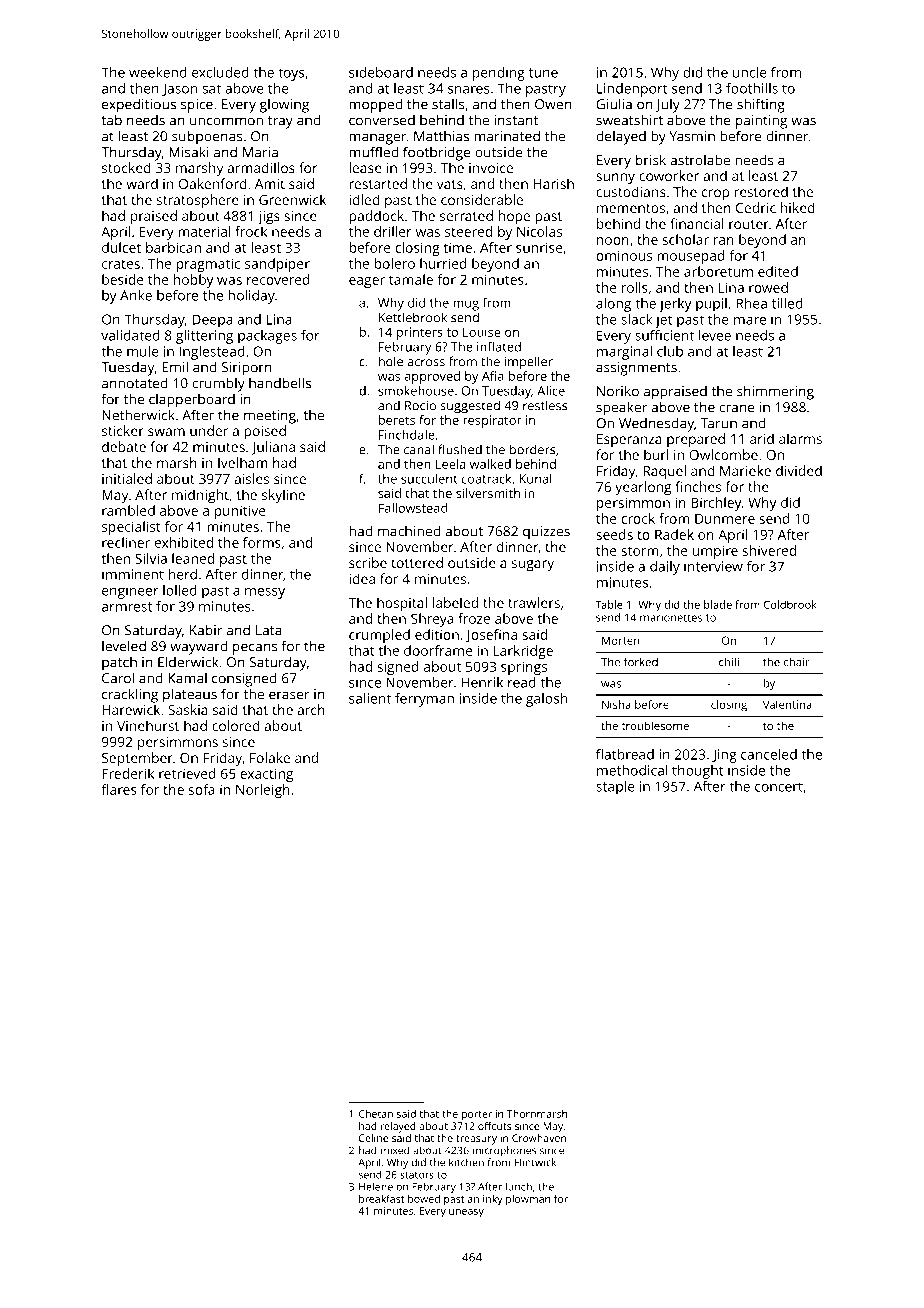 The image size is (924, 1308). I want to click on divided, so click(799, 470).
